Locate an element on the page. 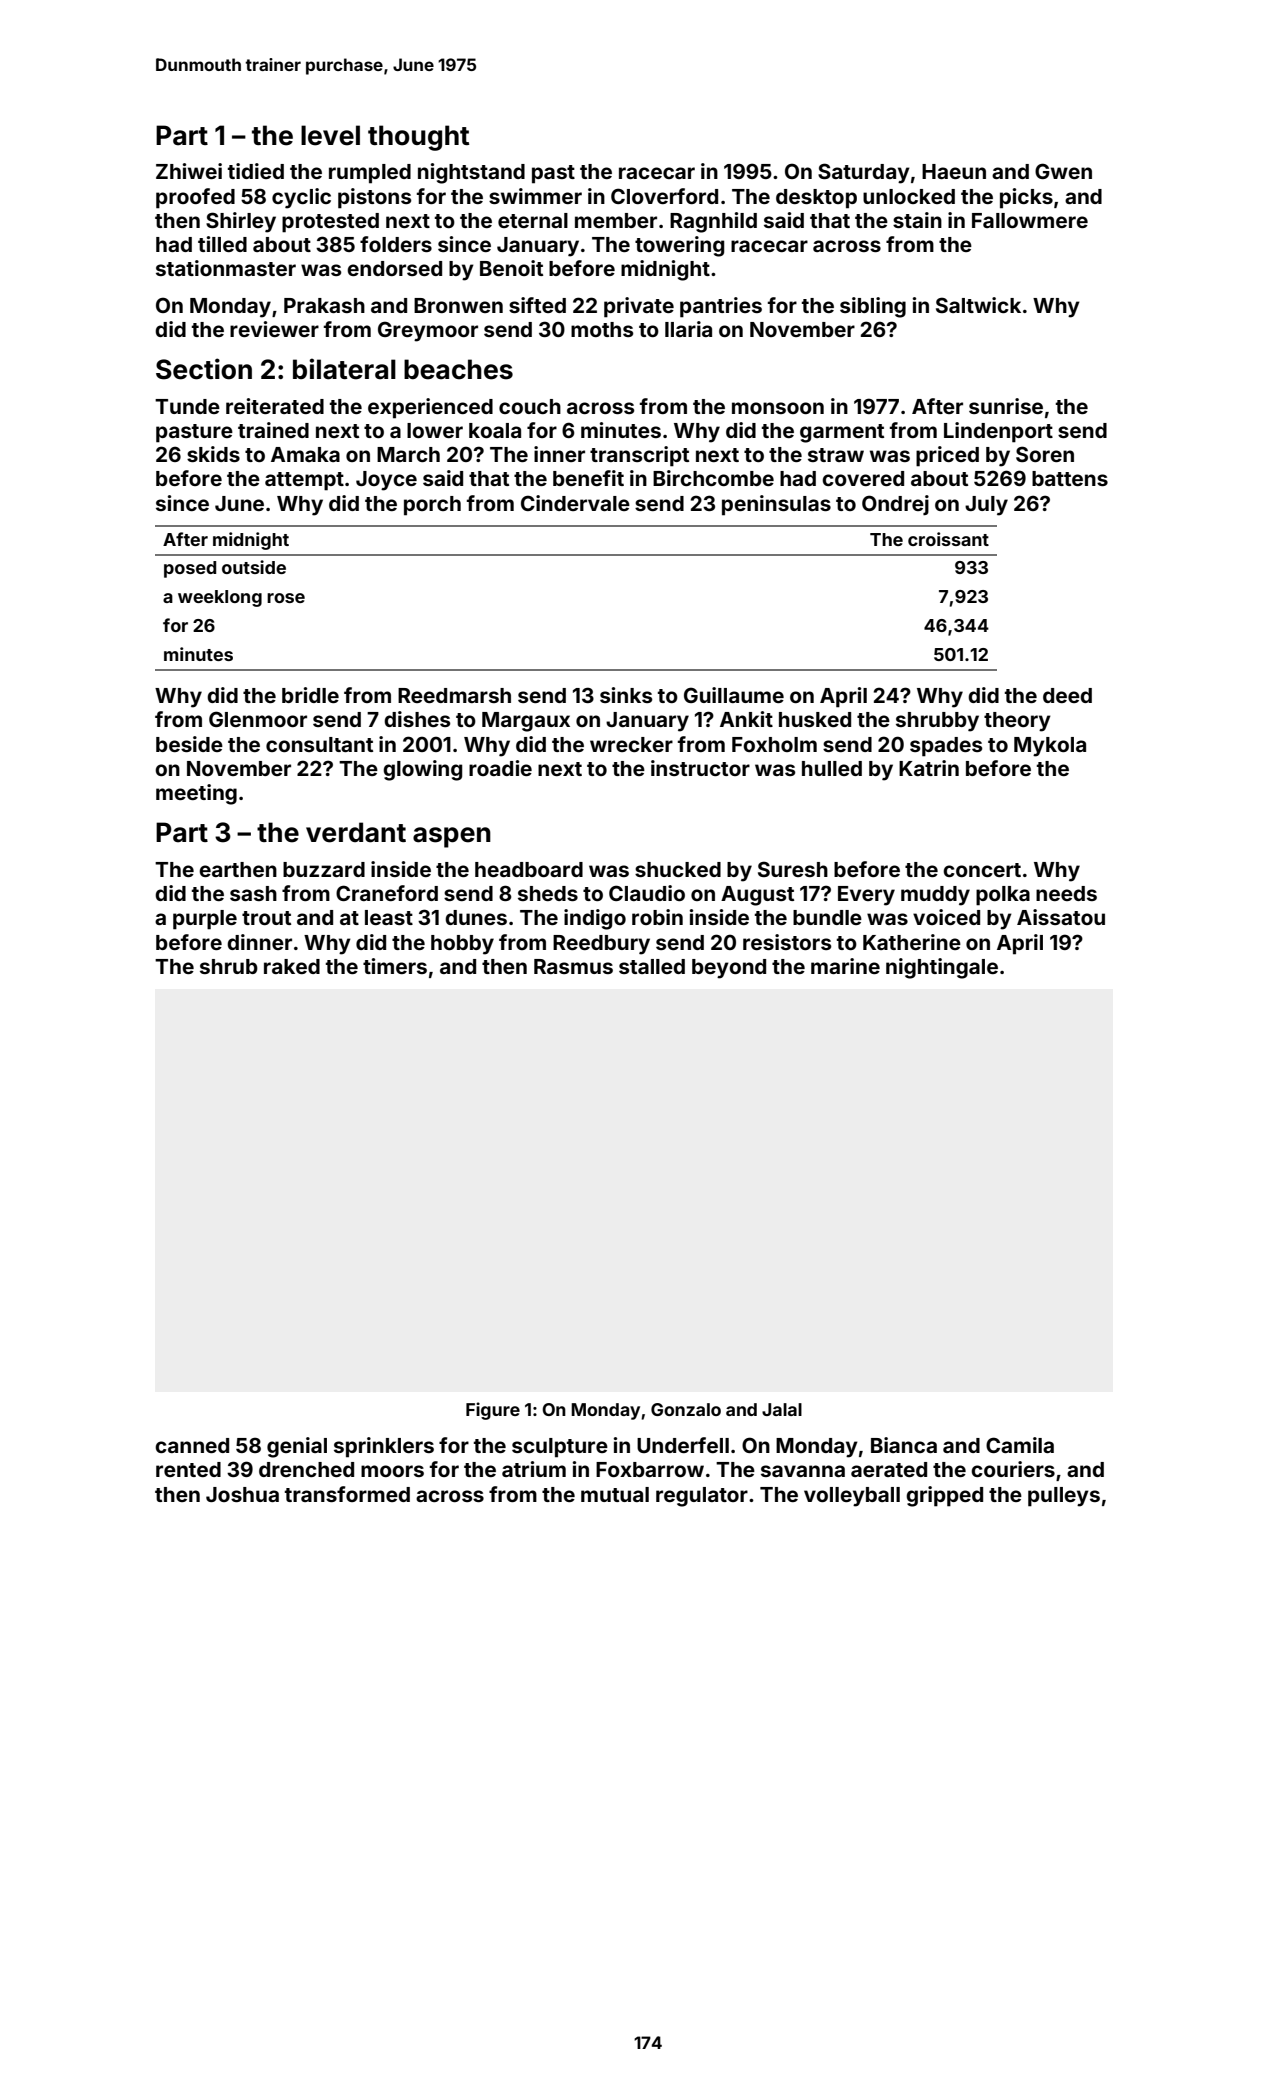  Reedmarsh is located at coordinates (454, 695).
